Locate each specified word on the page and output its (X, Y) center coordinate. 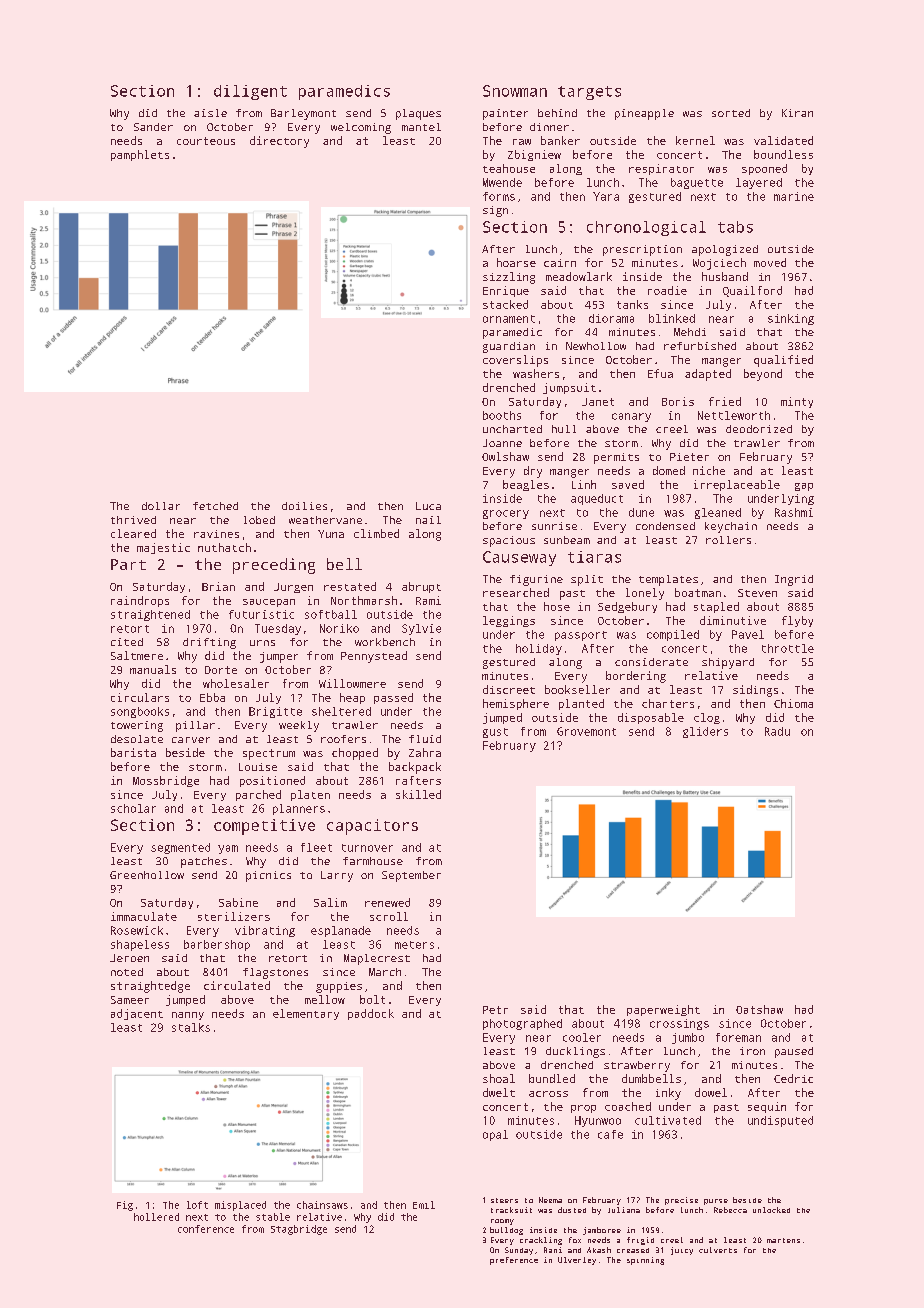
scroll (389, 916)
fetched (215, 506)
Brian (218, 586)
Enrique (506, 291)
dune (641, 512)
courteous (206, 141)
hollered (156, 1217)
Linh (584, 484)
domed (669, 470)
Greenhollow (147, 875)
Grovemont (586, 731)
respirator (661, 169)
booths (502, 415)
